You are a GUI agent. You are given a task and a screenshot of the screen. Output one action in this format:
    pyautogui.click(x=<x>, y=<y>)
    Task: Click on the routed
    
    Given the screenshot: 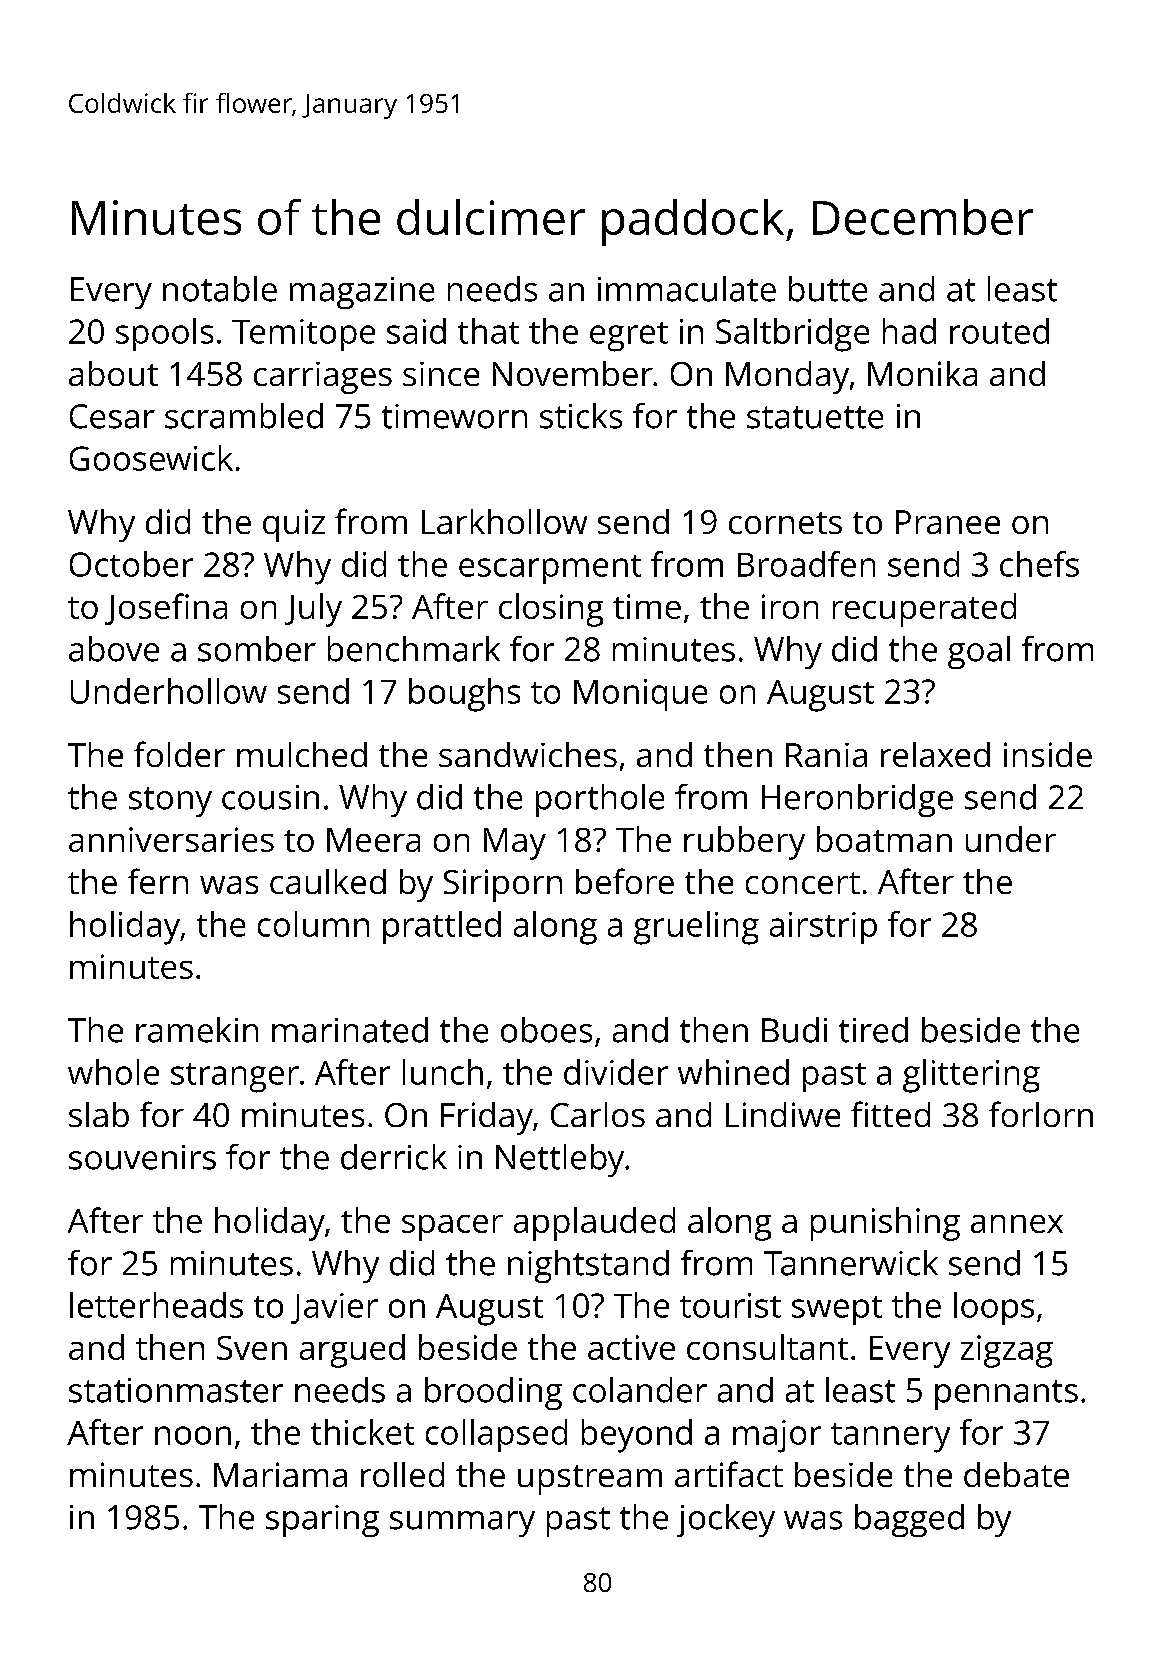 What is the action you would take?
    pyautogui.click(x=999, y=331)
